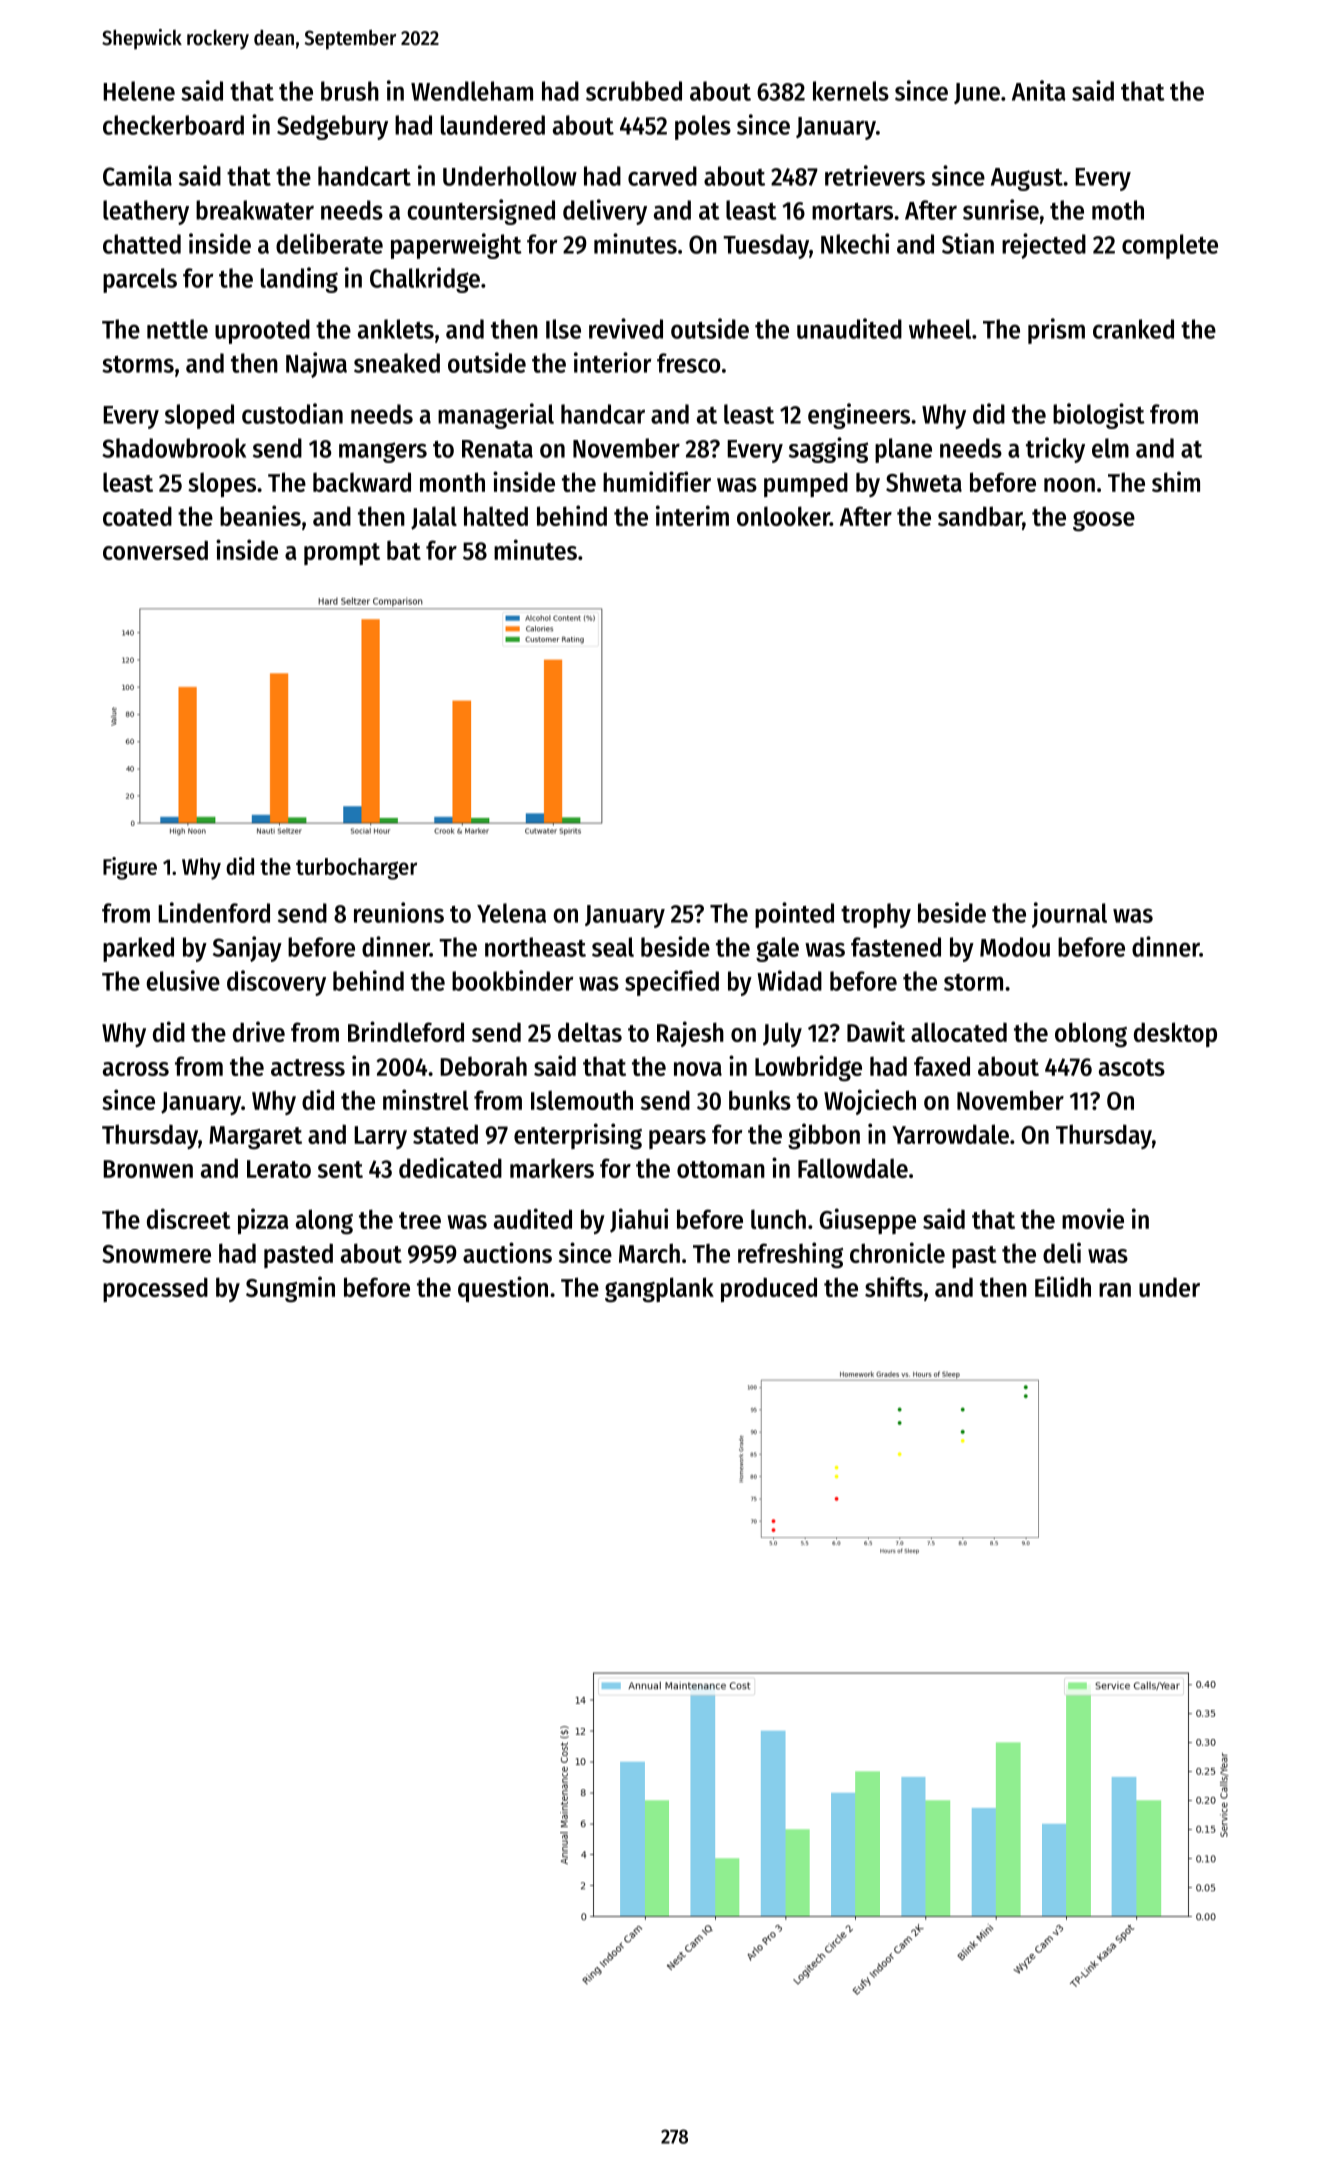  Describe the element at coordinates (634, 91) in the screenshot. I see `scrubbed` at that location.
